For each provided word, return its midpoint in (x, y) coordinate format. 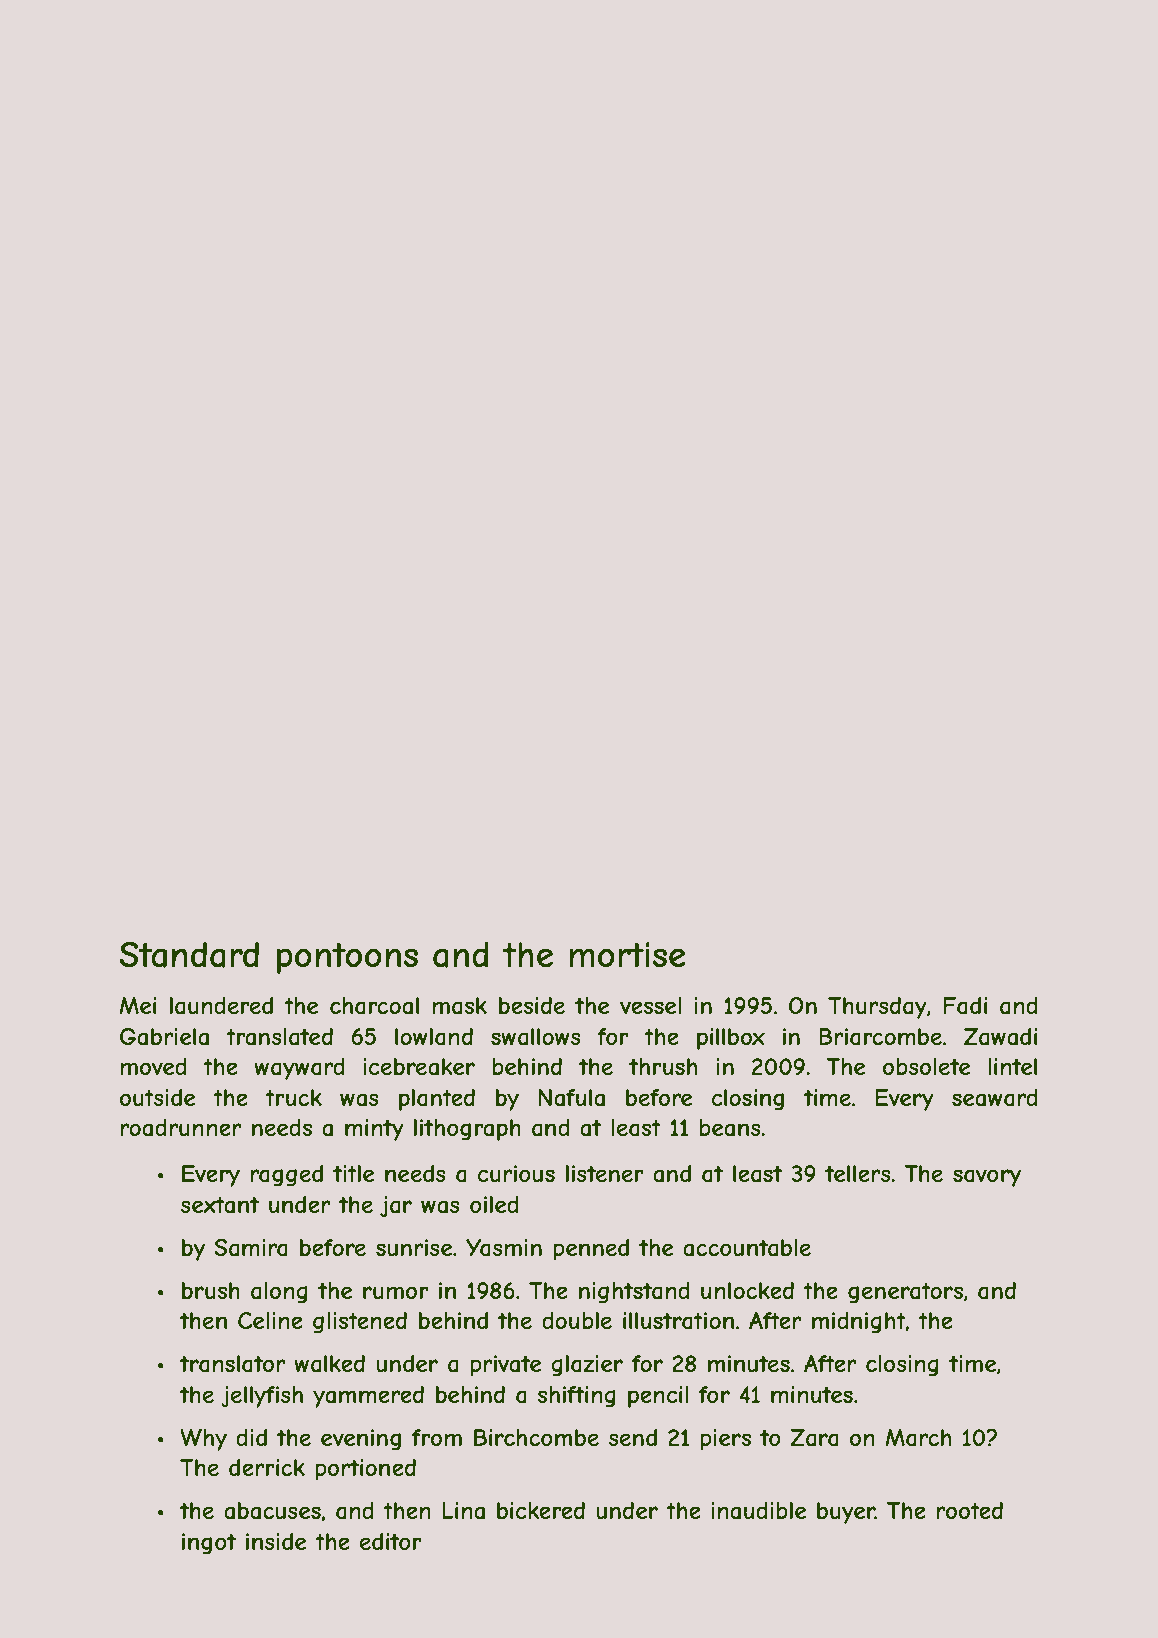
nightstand (634, 1293)
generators (905, 1293)
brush (211, 1290)
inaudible (758, 1511)
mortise (627, 954)
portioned (365, 1470)
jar (396, 1207)
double (577, 1320)
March (918, 1438)
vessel (651, 1005)
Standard (189, 955)
